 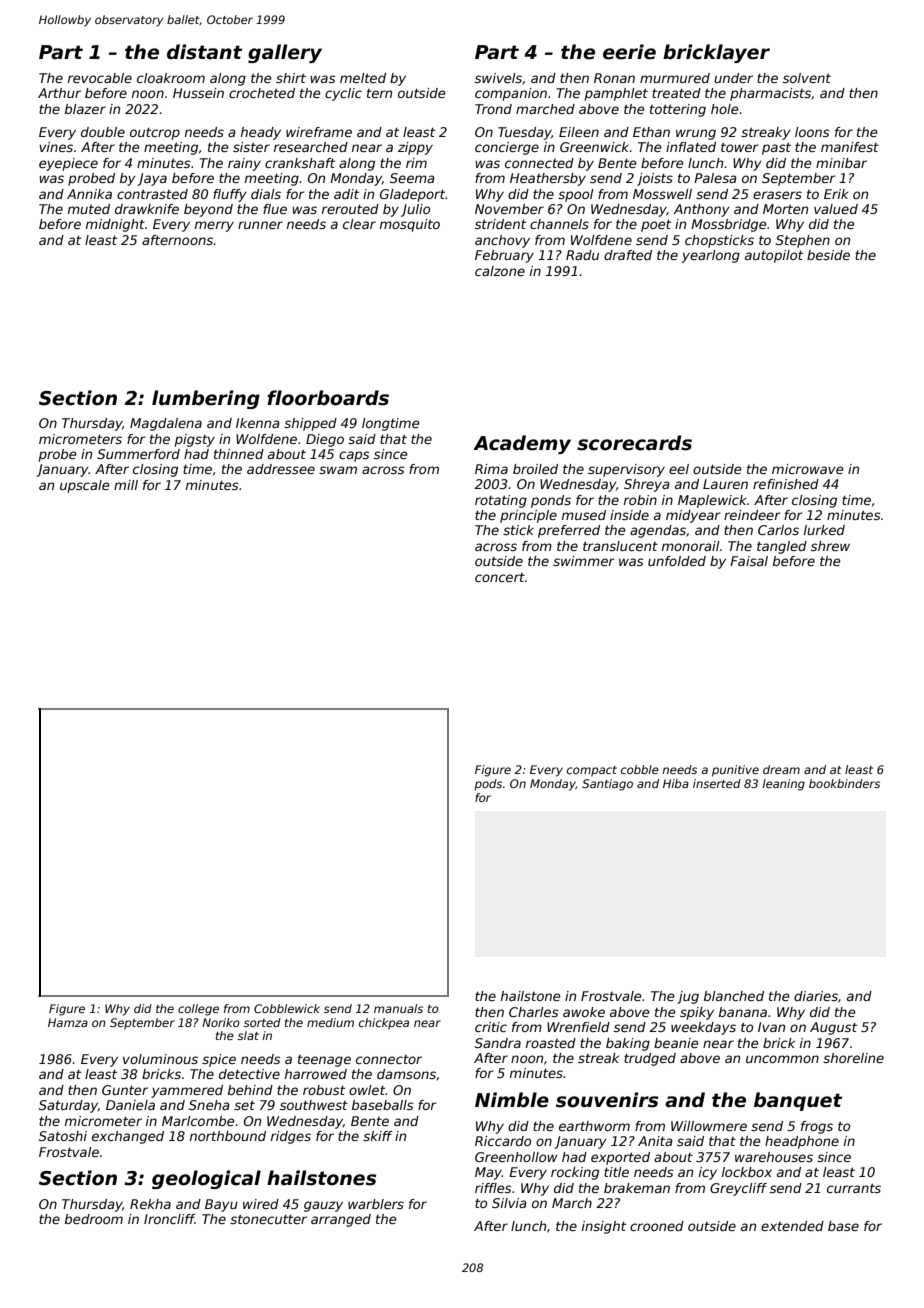 What do you see at coordinates (830, 546) in the page?
I see `shrew` at bounding box center [830, 546].
